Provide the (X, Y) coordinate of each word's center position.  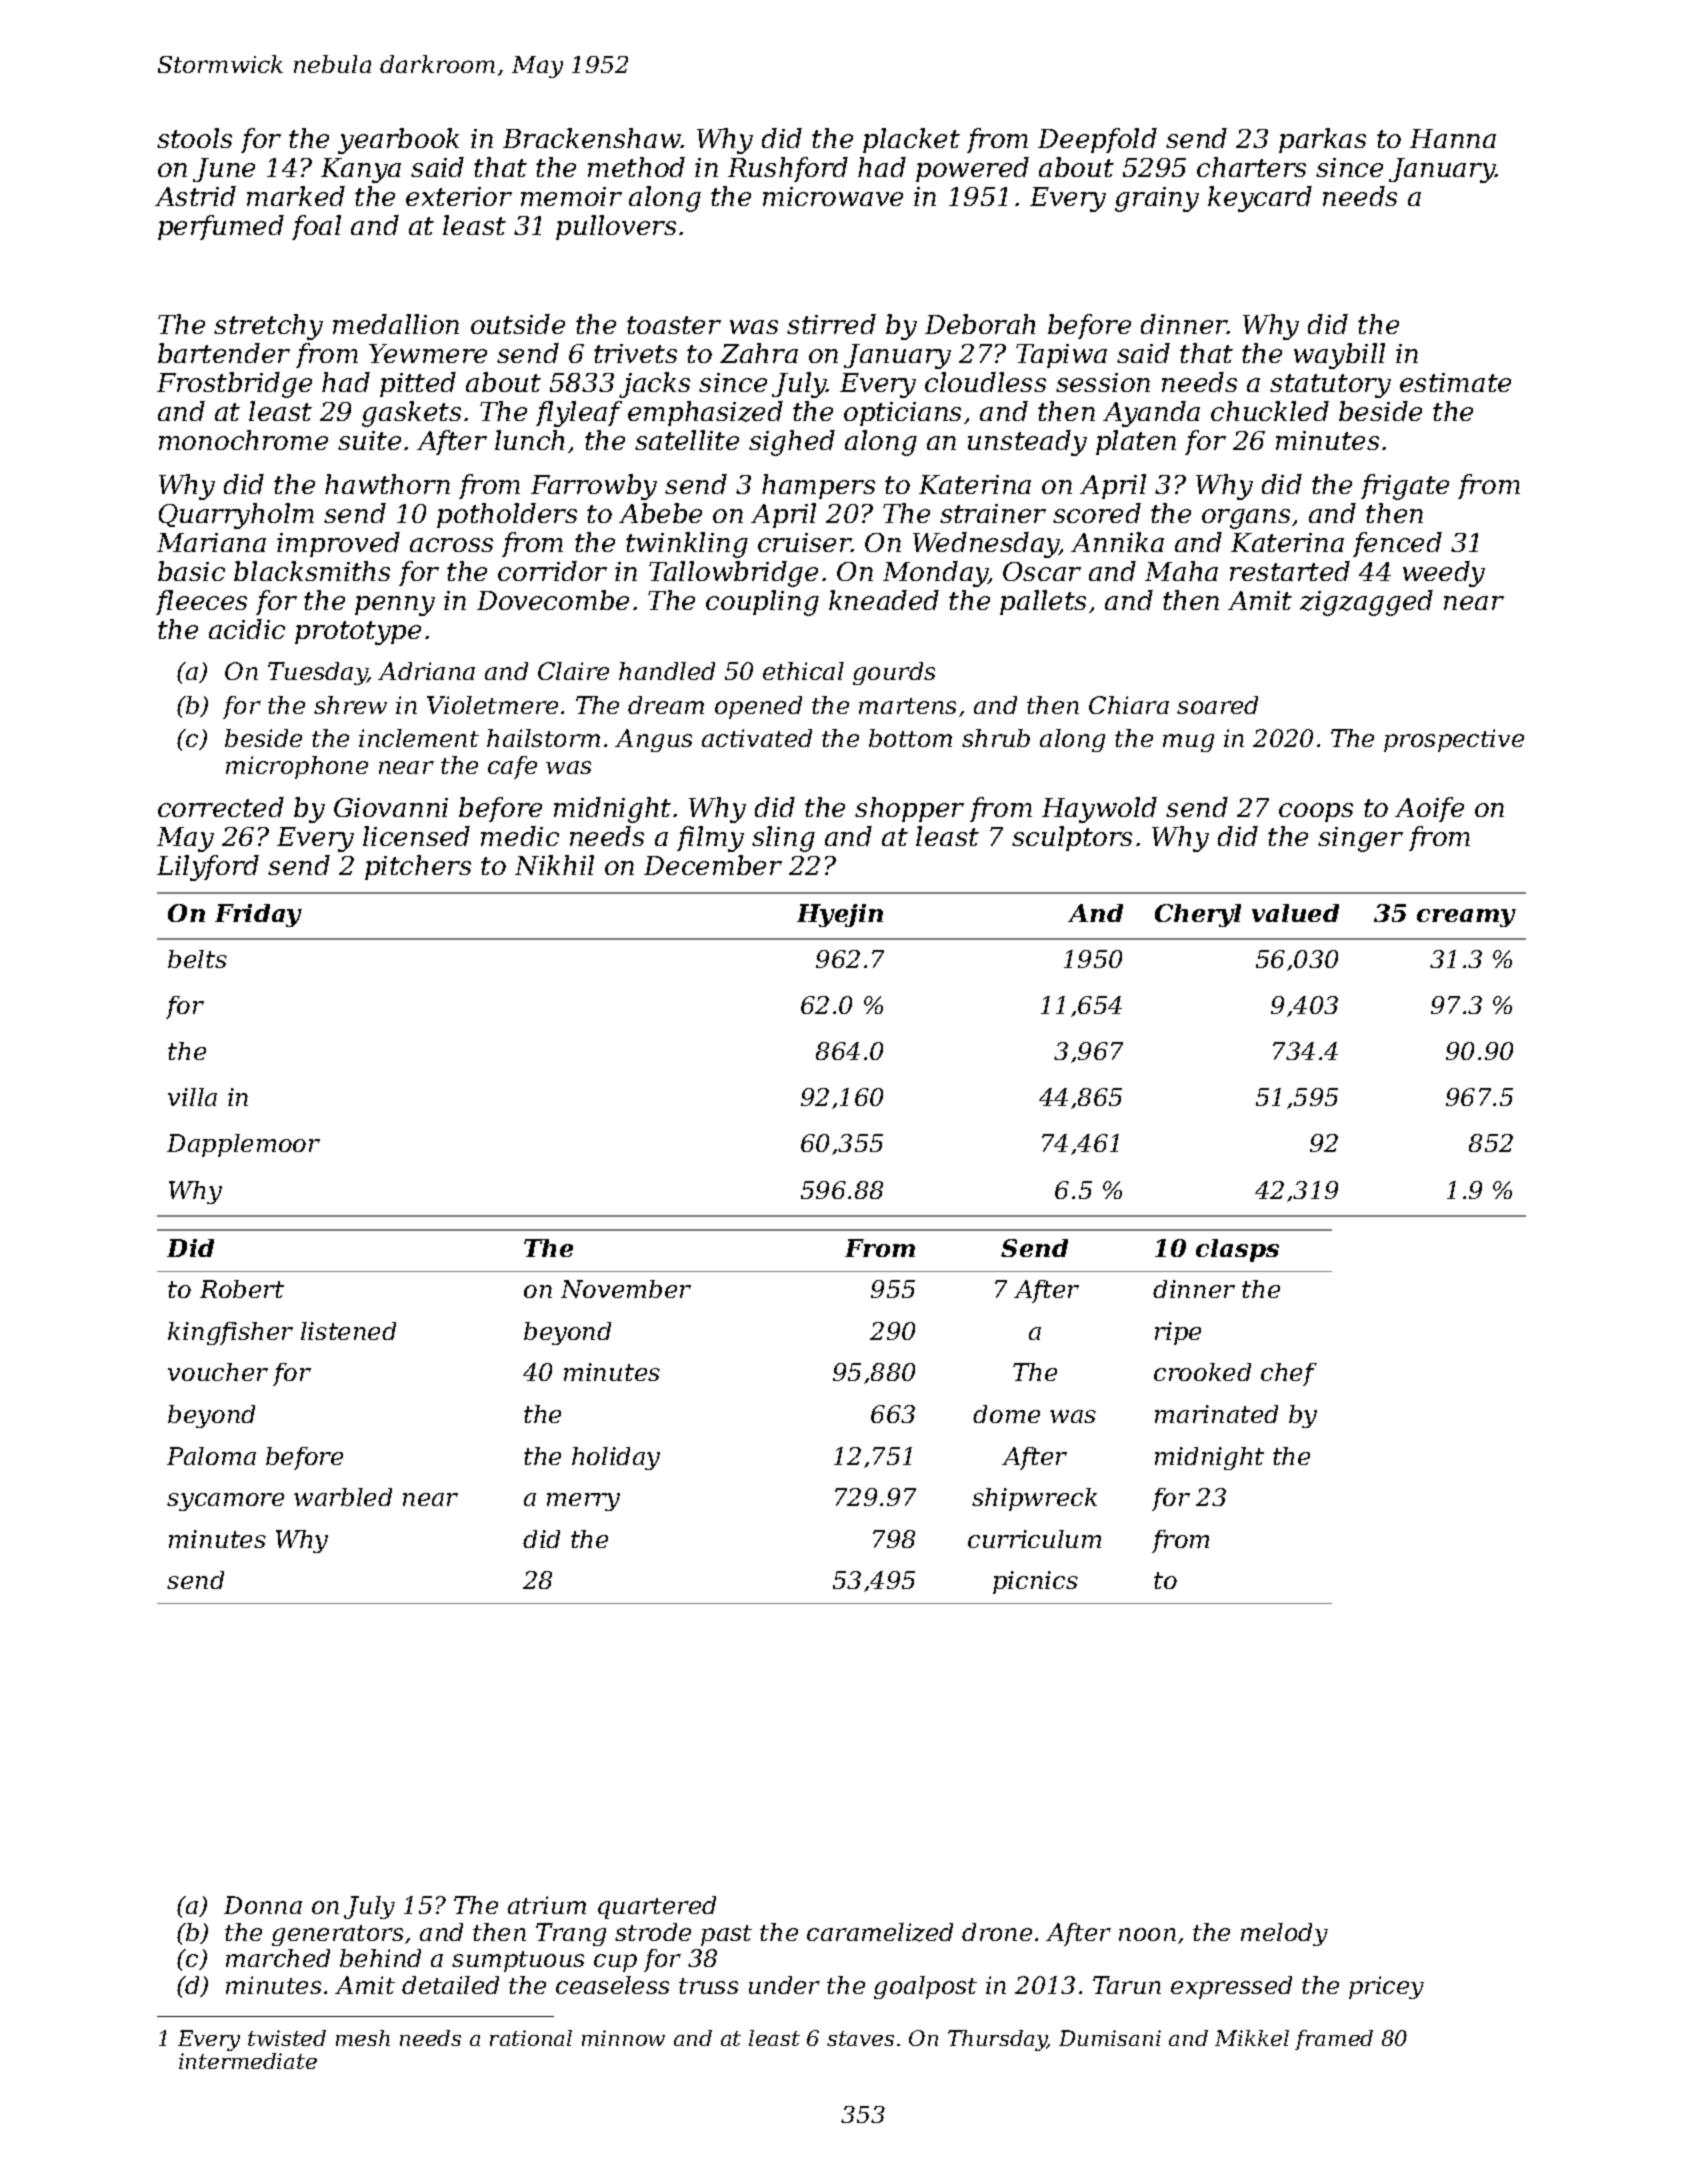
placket (911, 140)
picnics (1035, 1582)
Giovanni (391, 807)
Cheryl (1198, 915)
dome (1006, 1414)
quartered (657, 1907)
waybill (1339, 356)
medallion (396, 324)
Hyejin (840, 915)
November (626, 1289)
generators (337, 1935)
